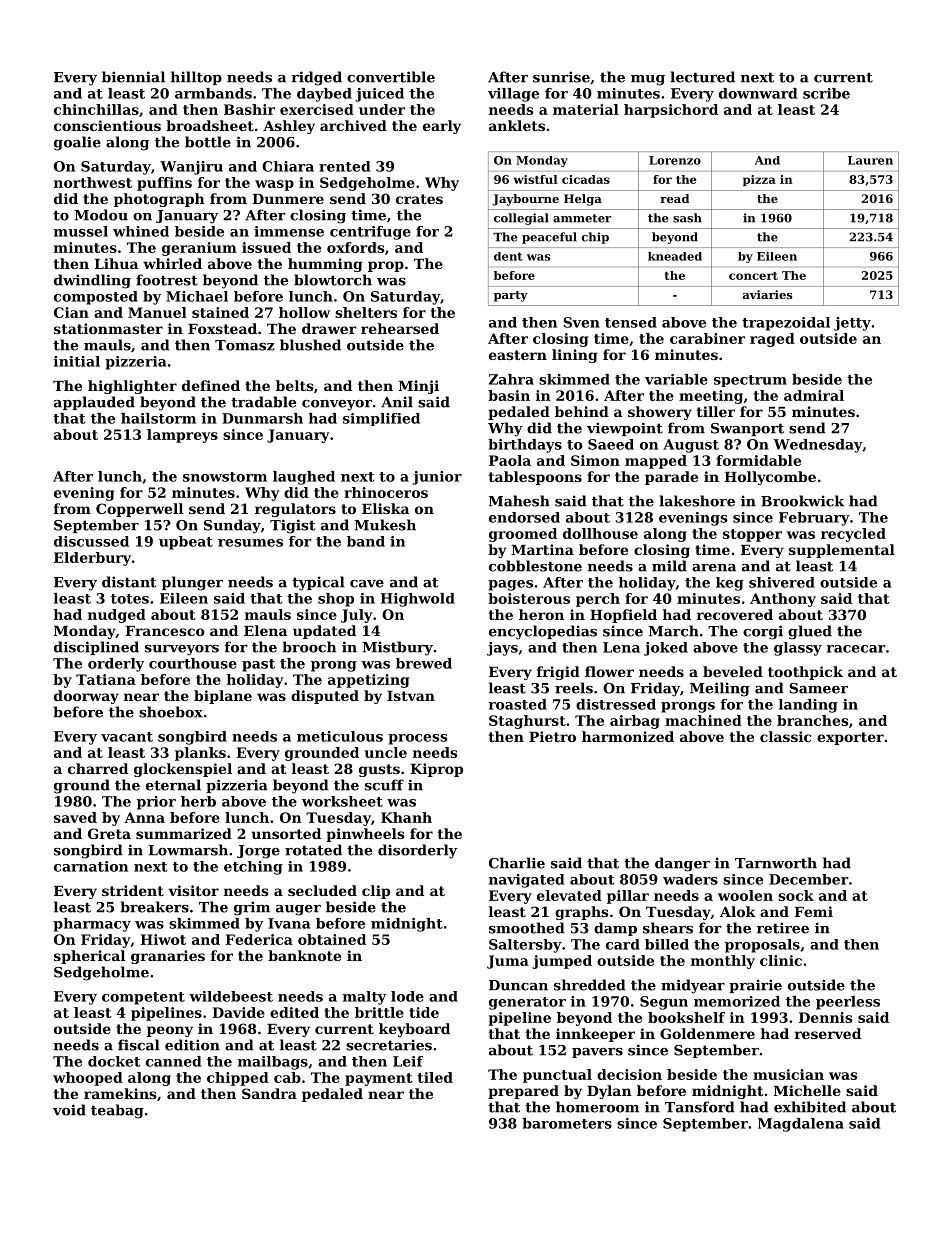  What do you see at coordinates (91, 541) in the screenshot?
I see `discussed` at bounding box center [91, 541].
